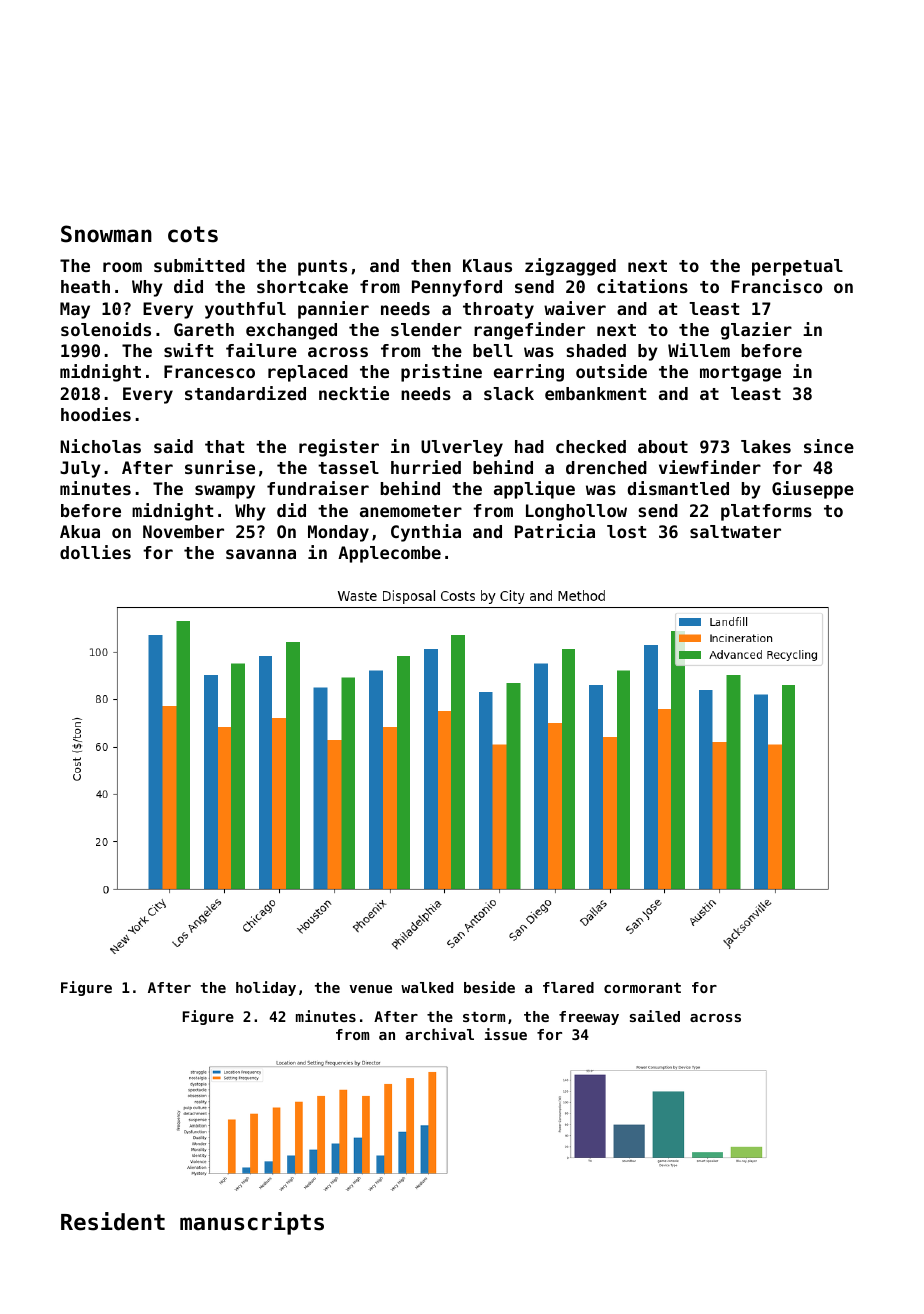 The height and width of the page is (1314, 924). What do you see at coordinates (113, 1221) in the page?
I see `Resident` at bounding box center [113, 1221].
